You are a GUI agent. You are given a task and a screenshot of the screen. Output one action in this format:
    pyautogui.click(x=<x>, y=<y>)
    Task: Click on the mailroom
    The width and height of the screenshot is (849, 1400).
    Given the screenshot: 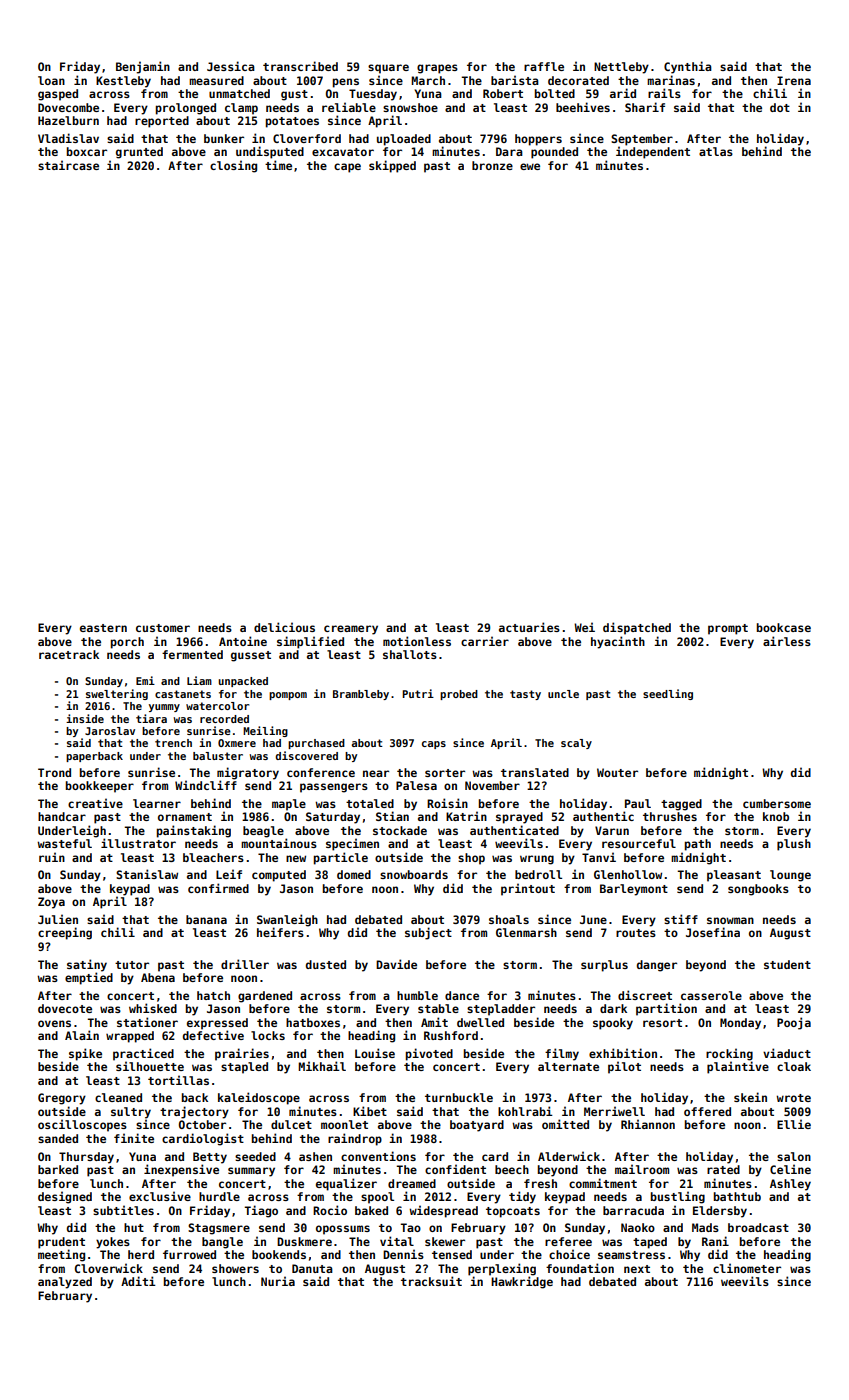 What is the action you would take?
    pyautogui.click(x=642, y=1169)
